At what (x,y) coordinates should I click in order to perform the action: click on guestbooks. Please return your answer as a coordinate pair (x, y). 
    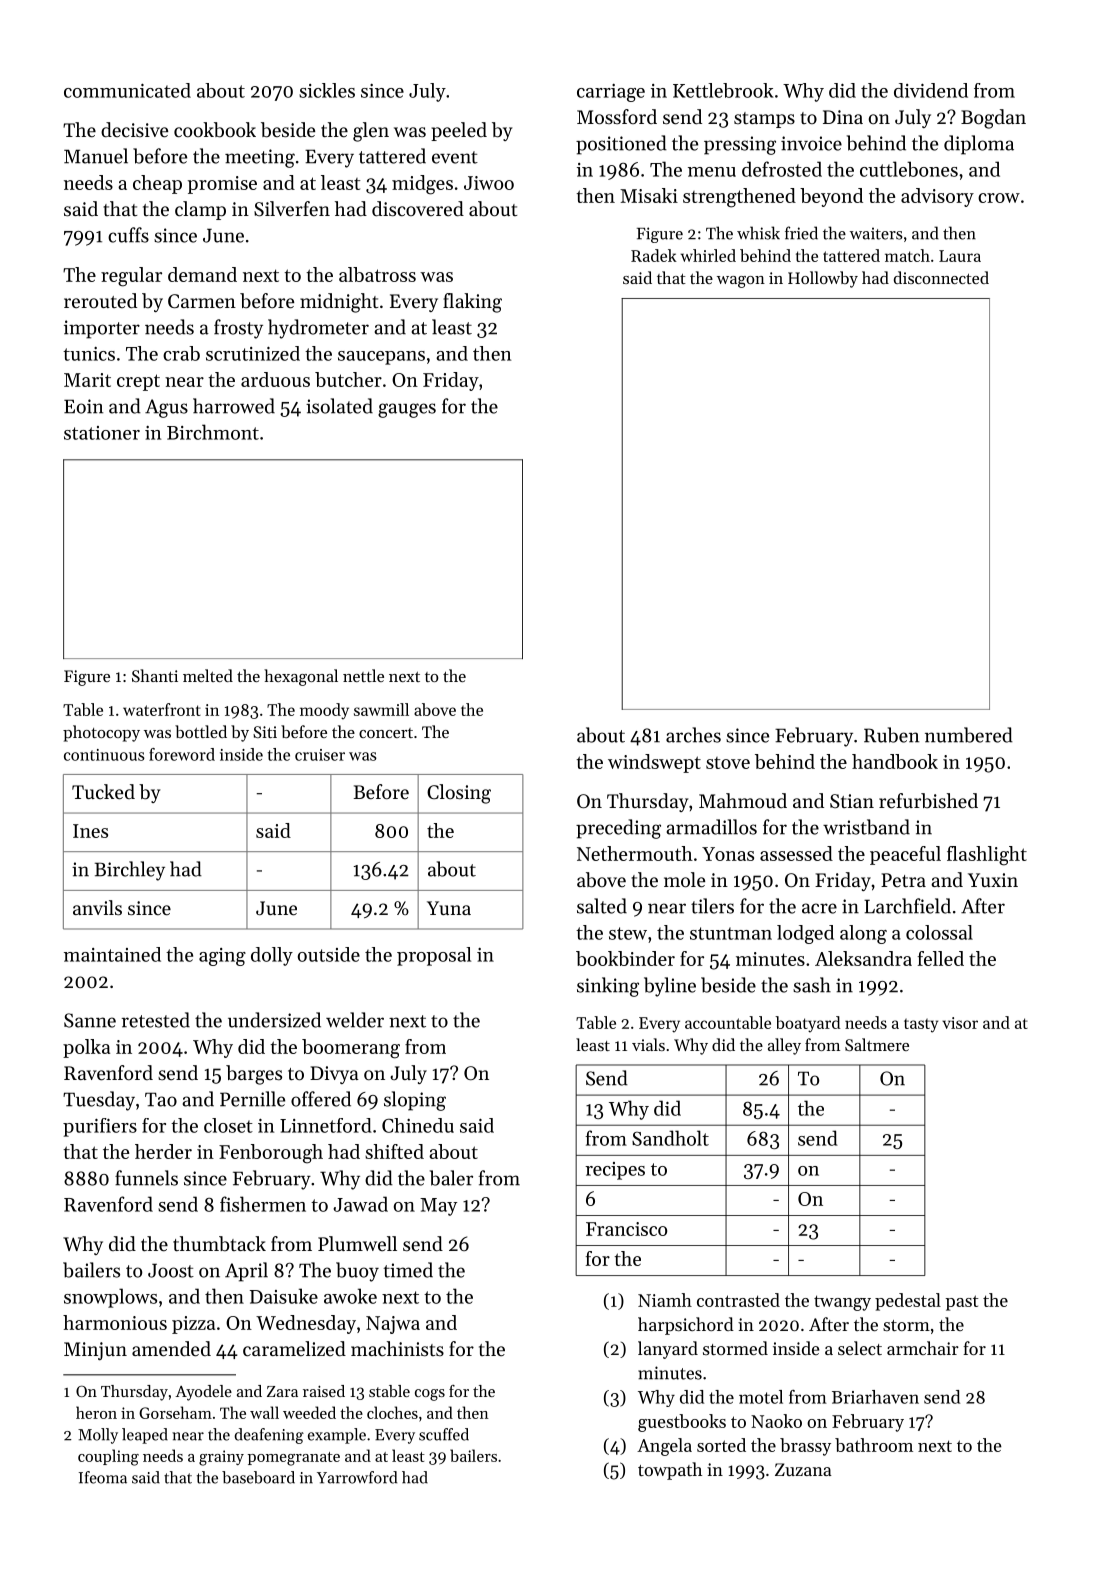
    Looking at the image, I should click on (682, 1423).
